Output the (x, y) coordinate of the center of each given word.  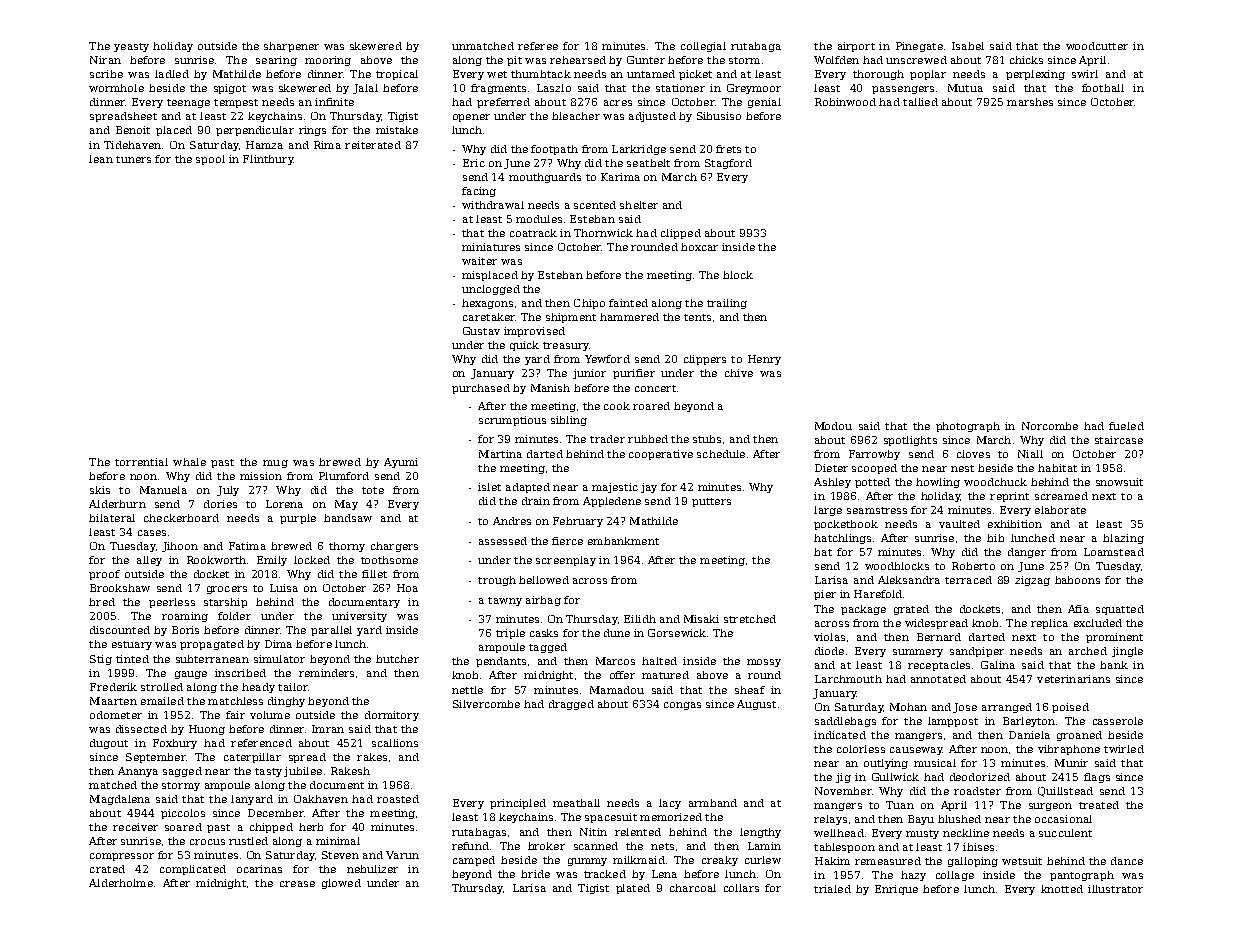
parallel (331, 631)
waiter (479, 261)
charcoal (693, 888)
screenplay (566, 561)
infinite (334, 102)
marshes (1030, 102)
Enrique (896, 890)
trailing (727, 304)
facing (479, 192)
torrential (141, 462)
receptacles (939, 666)
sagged (182, 772)
